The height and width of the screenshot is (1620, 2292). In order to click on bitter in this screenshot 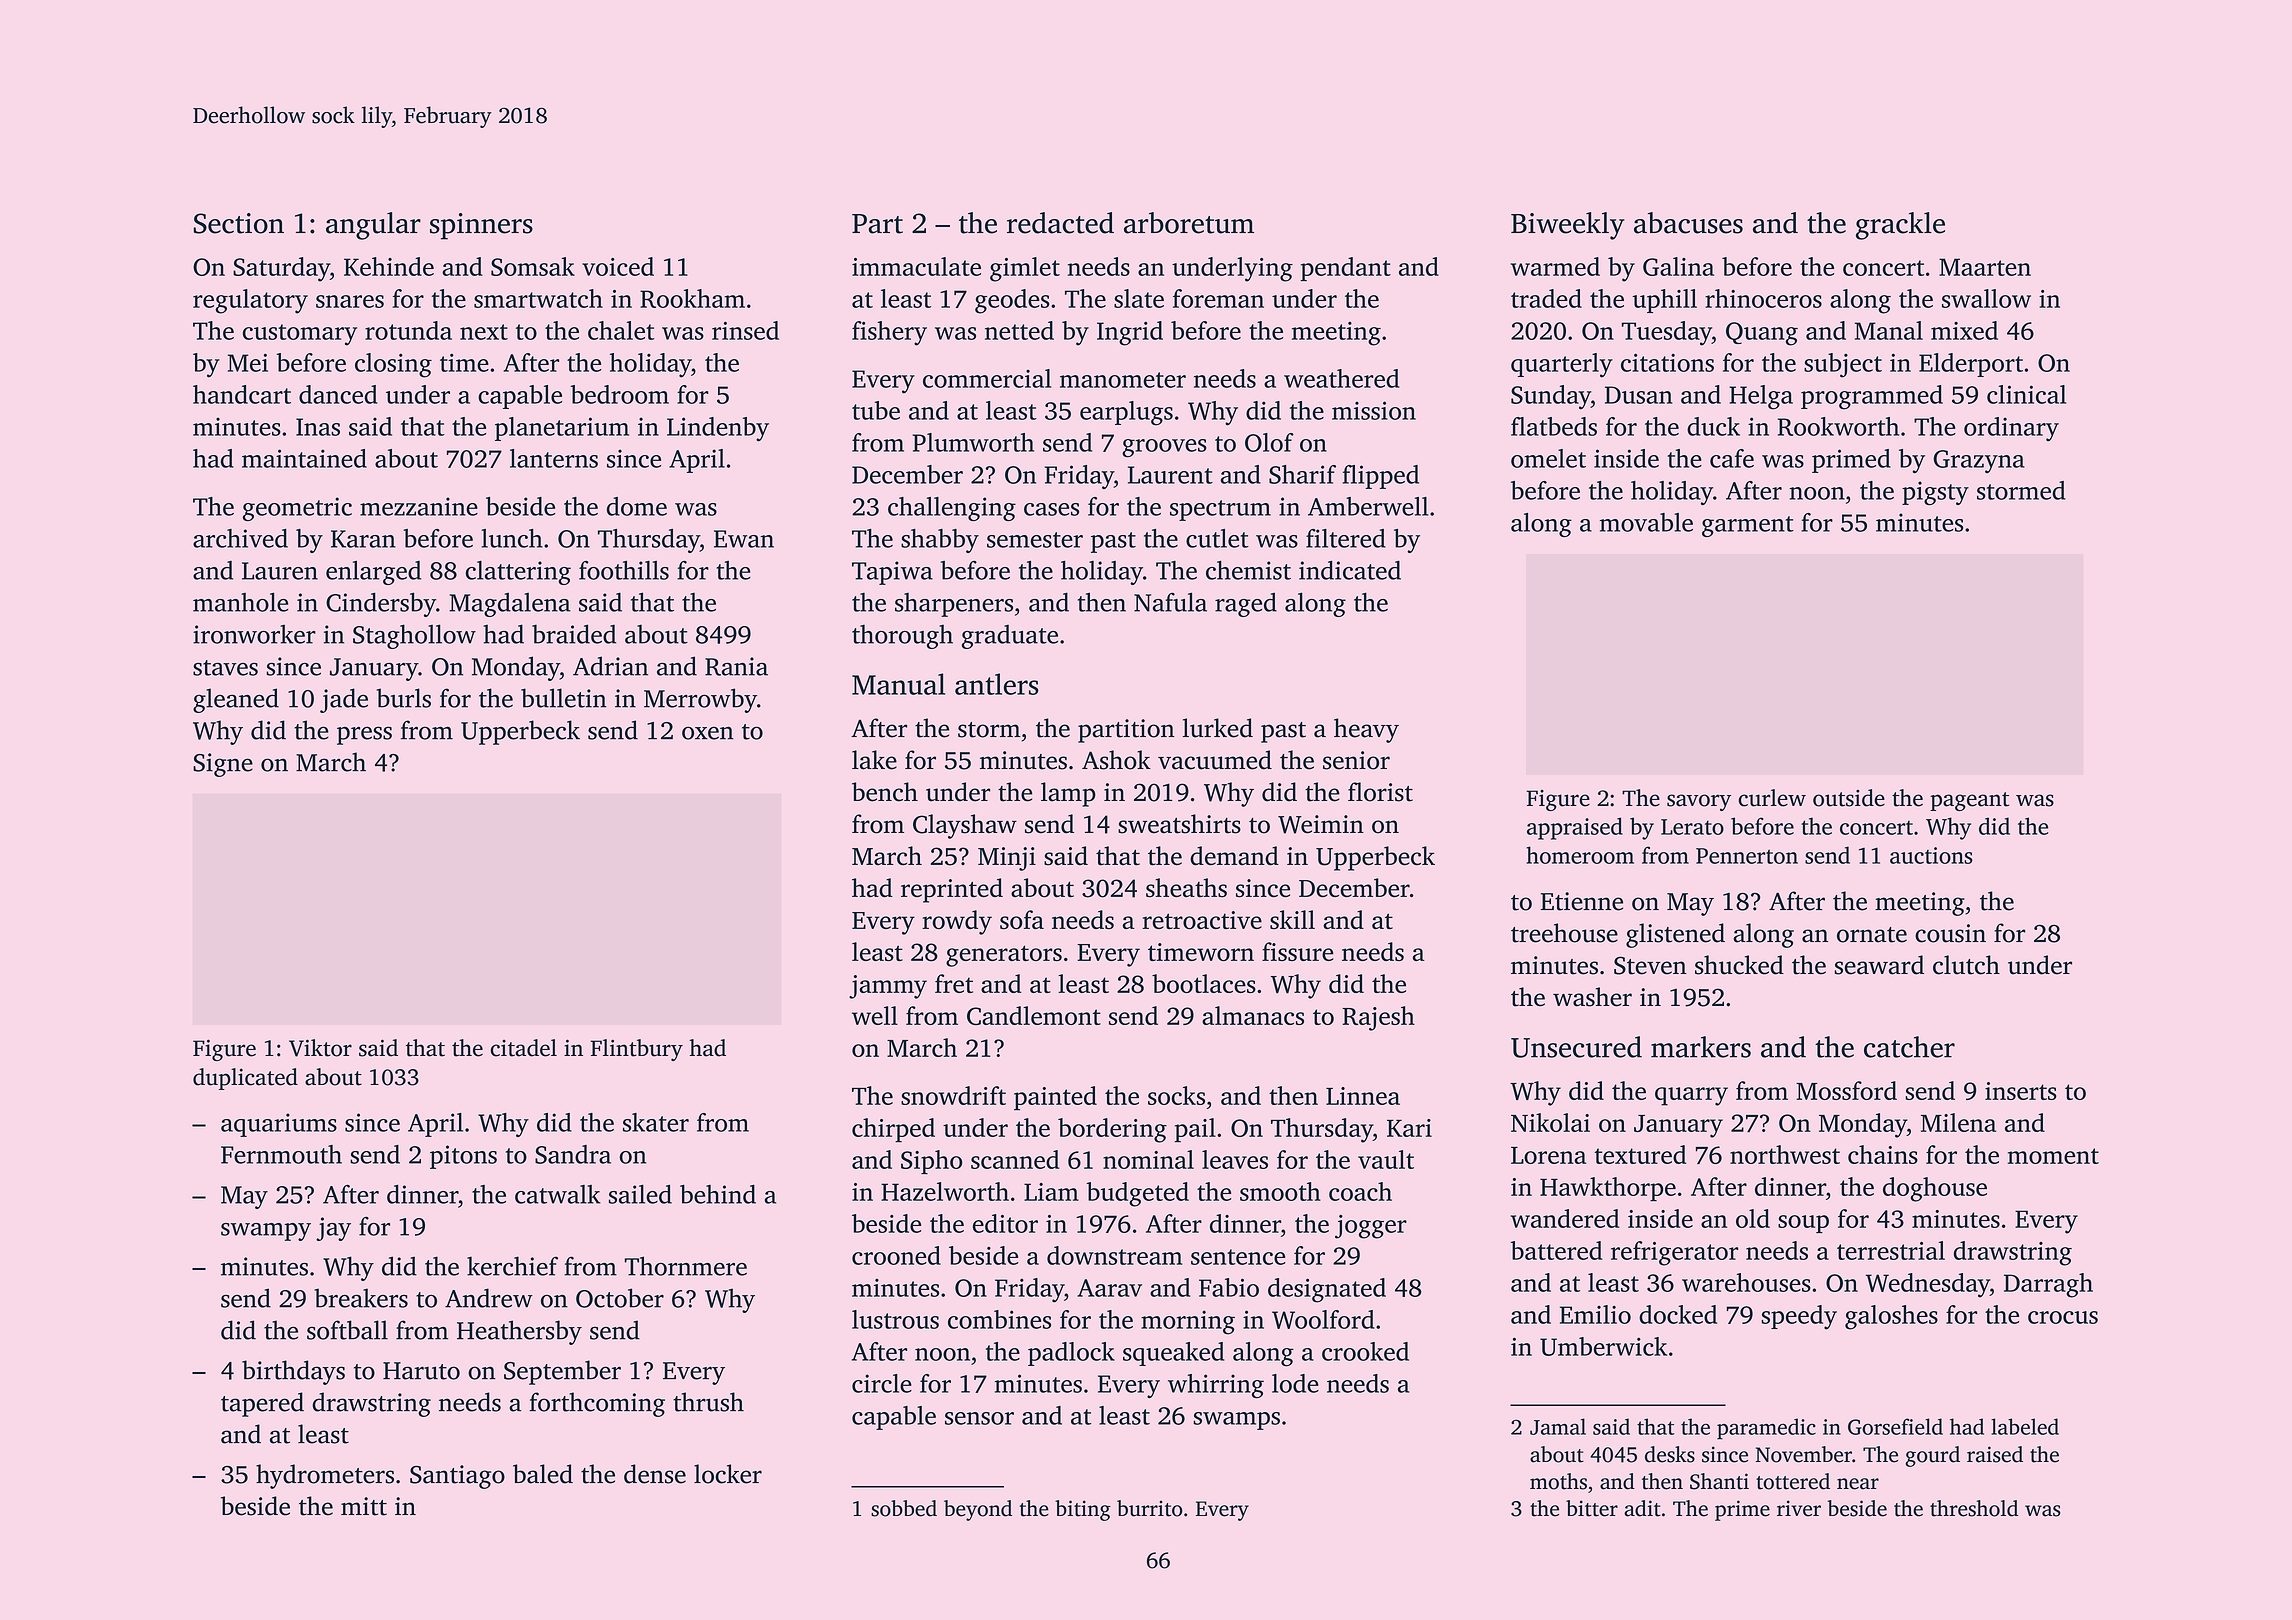, I will do `click(1592, 1508)`.
